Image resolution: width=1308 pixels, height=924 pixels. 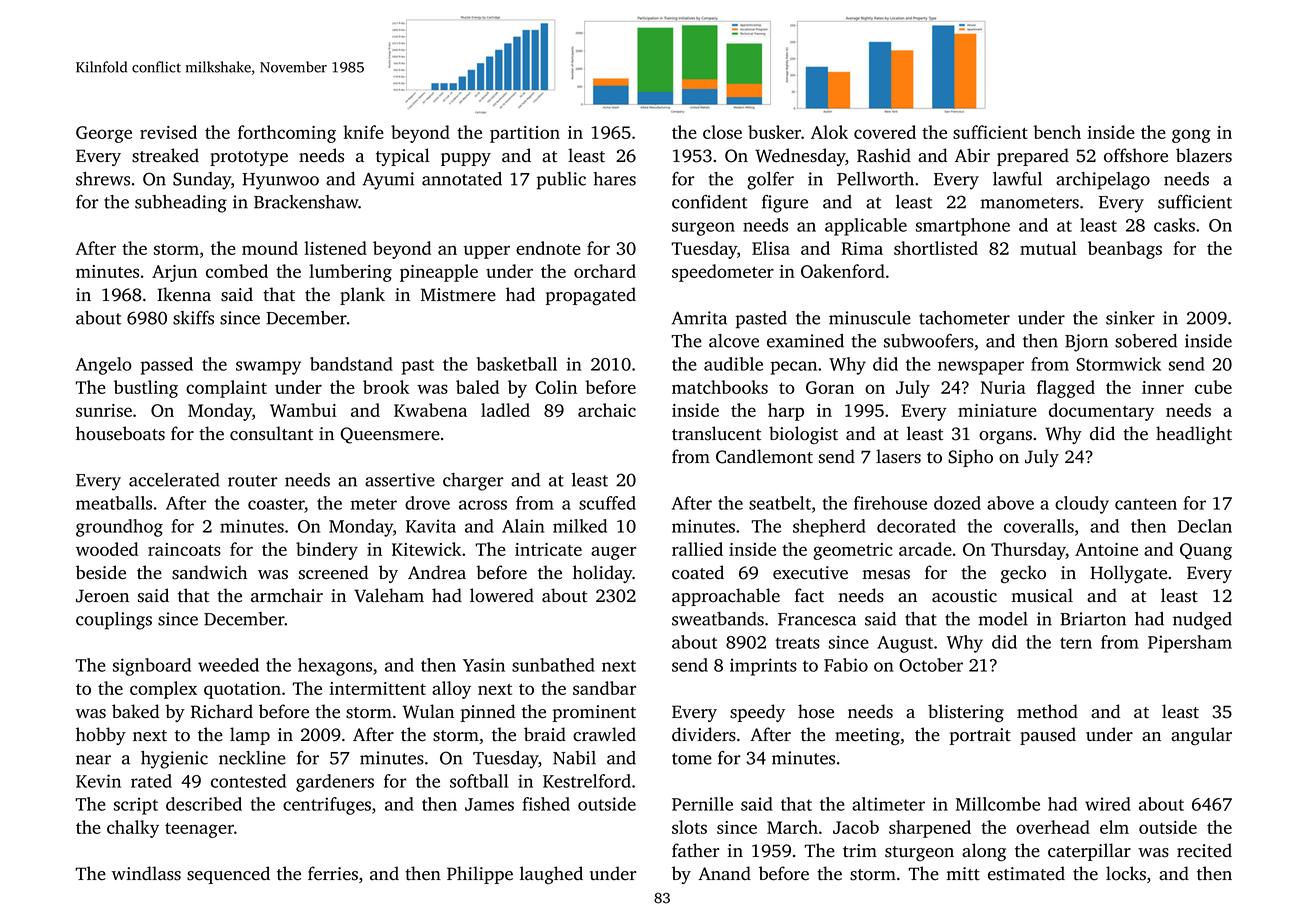 What do you see at coordinates (718, 619) in the screenshot?
I see `sweatbands` at bounding box center [718, 619].
